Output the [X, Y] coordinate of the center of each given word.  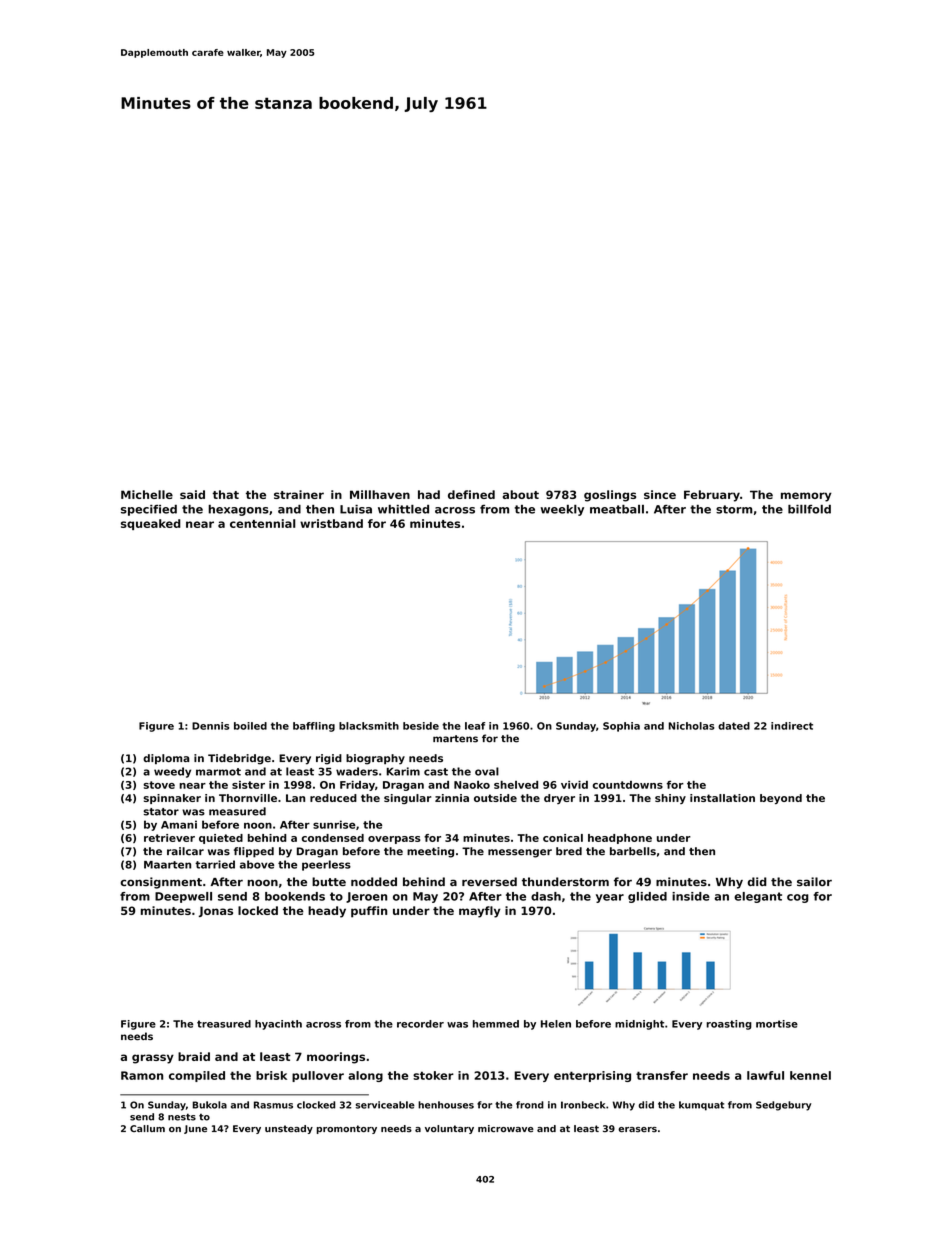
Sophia [621, 727]
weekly [562, 510]
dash [546, 896]
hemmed [496, 1024]
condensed [333, 838]
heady [327, 912]
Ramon [142, 1075]
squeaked [151, 524]
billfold [809, 509]
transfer [662, 1075]
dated [734, 726]
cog [798, 898]
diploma [166, 759]
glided [647, 897]
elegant [758, 897]
